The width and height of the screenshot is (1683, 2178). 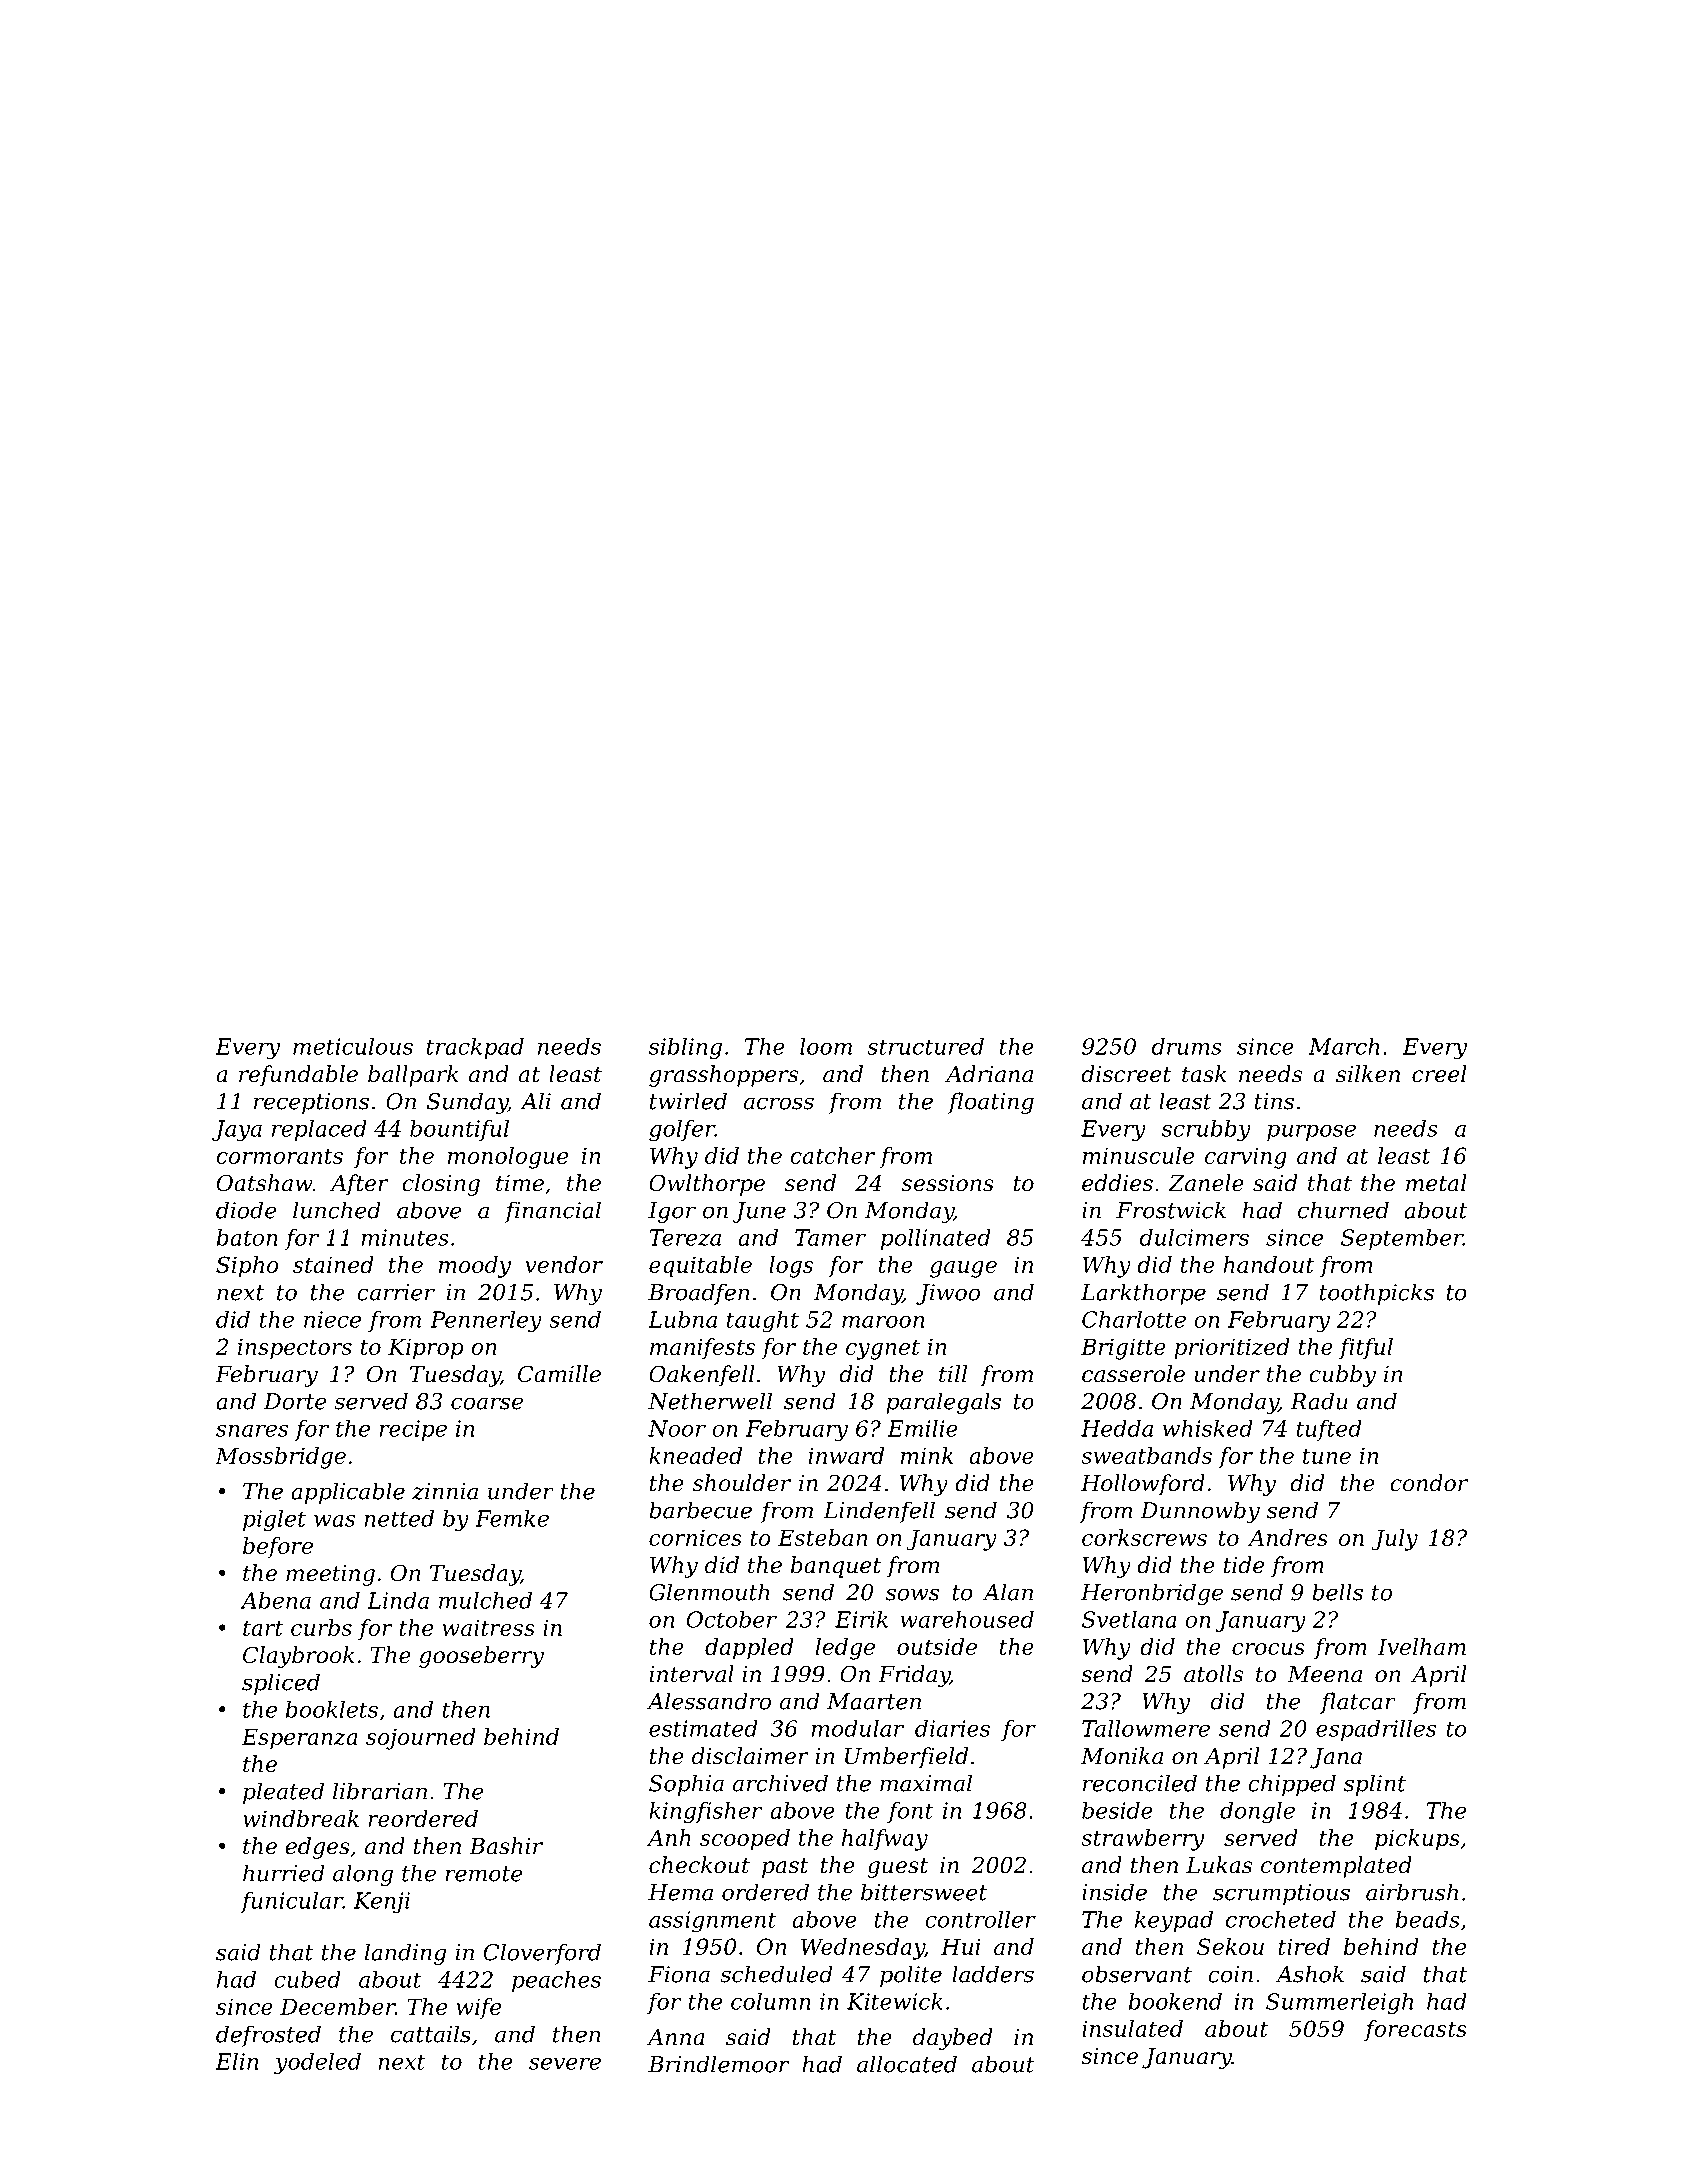 What do you see at coordinates (1311, 1133) in the screenshot?
I see `purpose` at bounding box center [1311, 1133].
